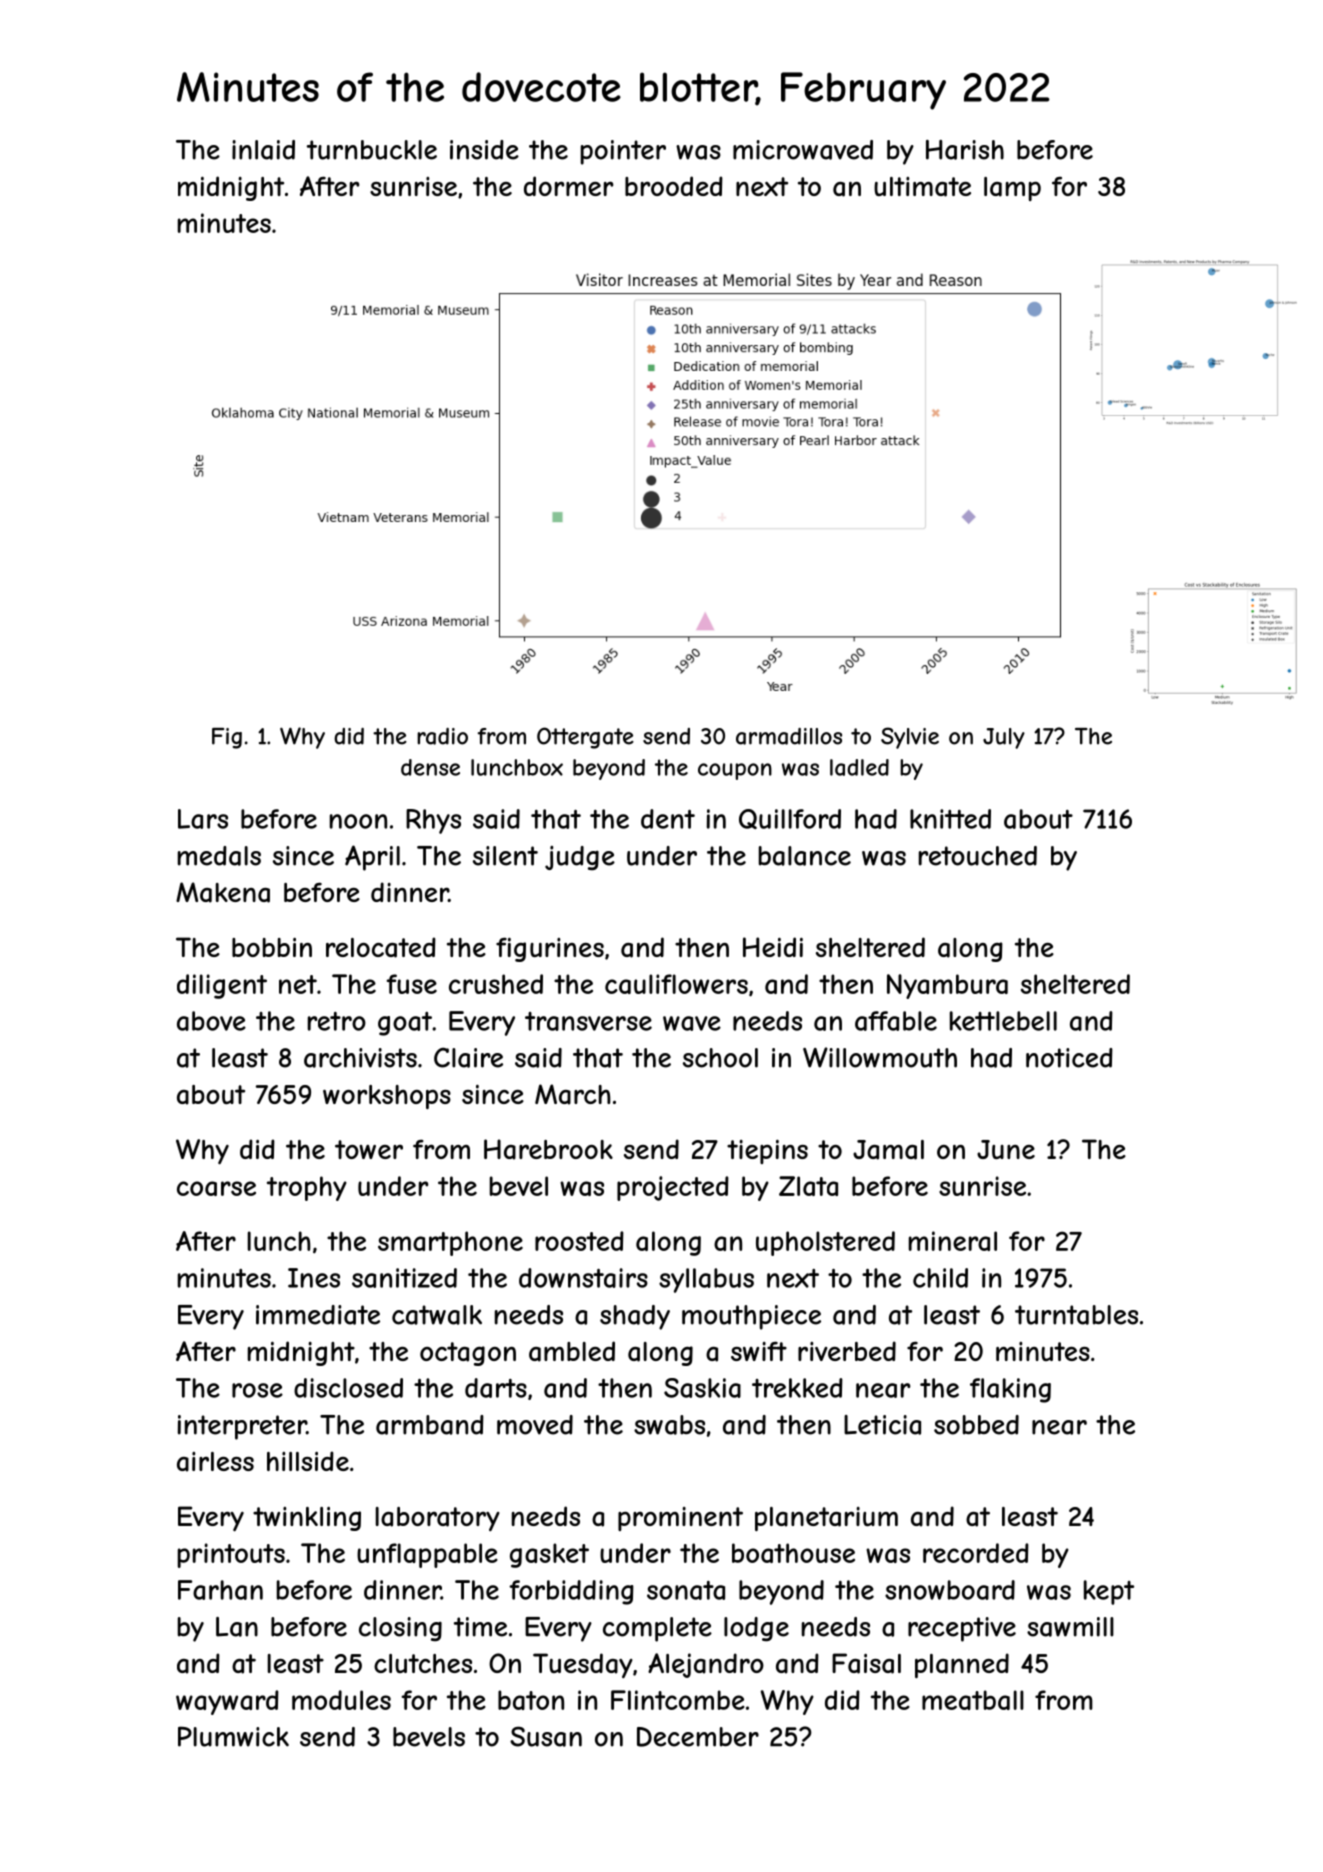  Describe the element at coordinates (568, 186) in the screenshot. I see `dormer` at that location.
